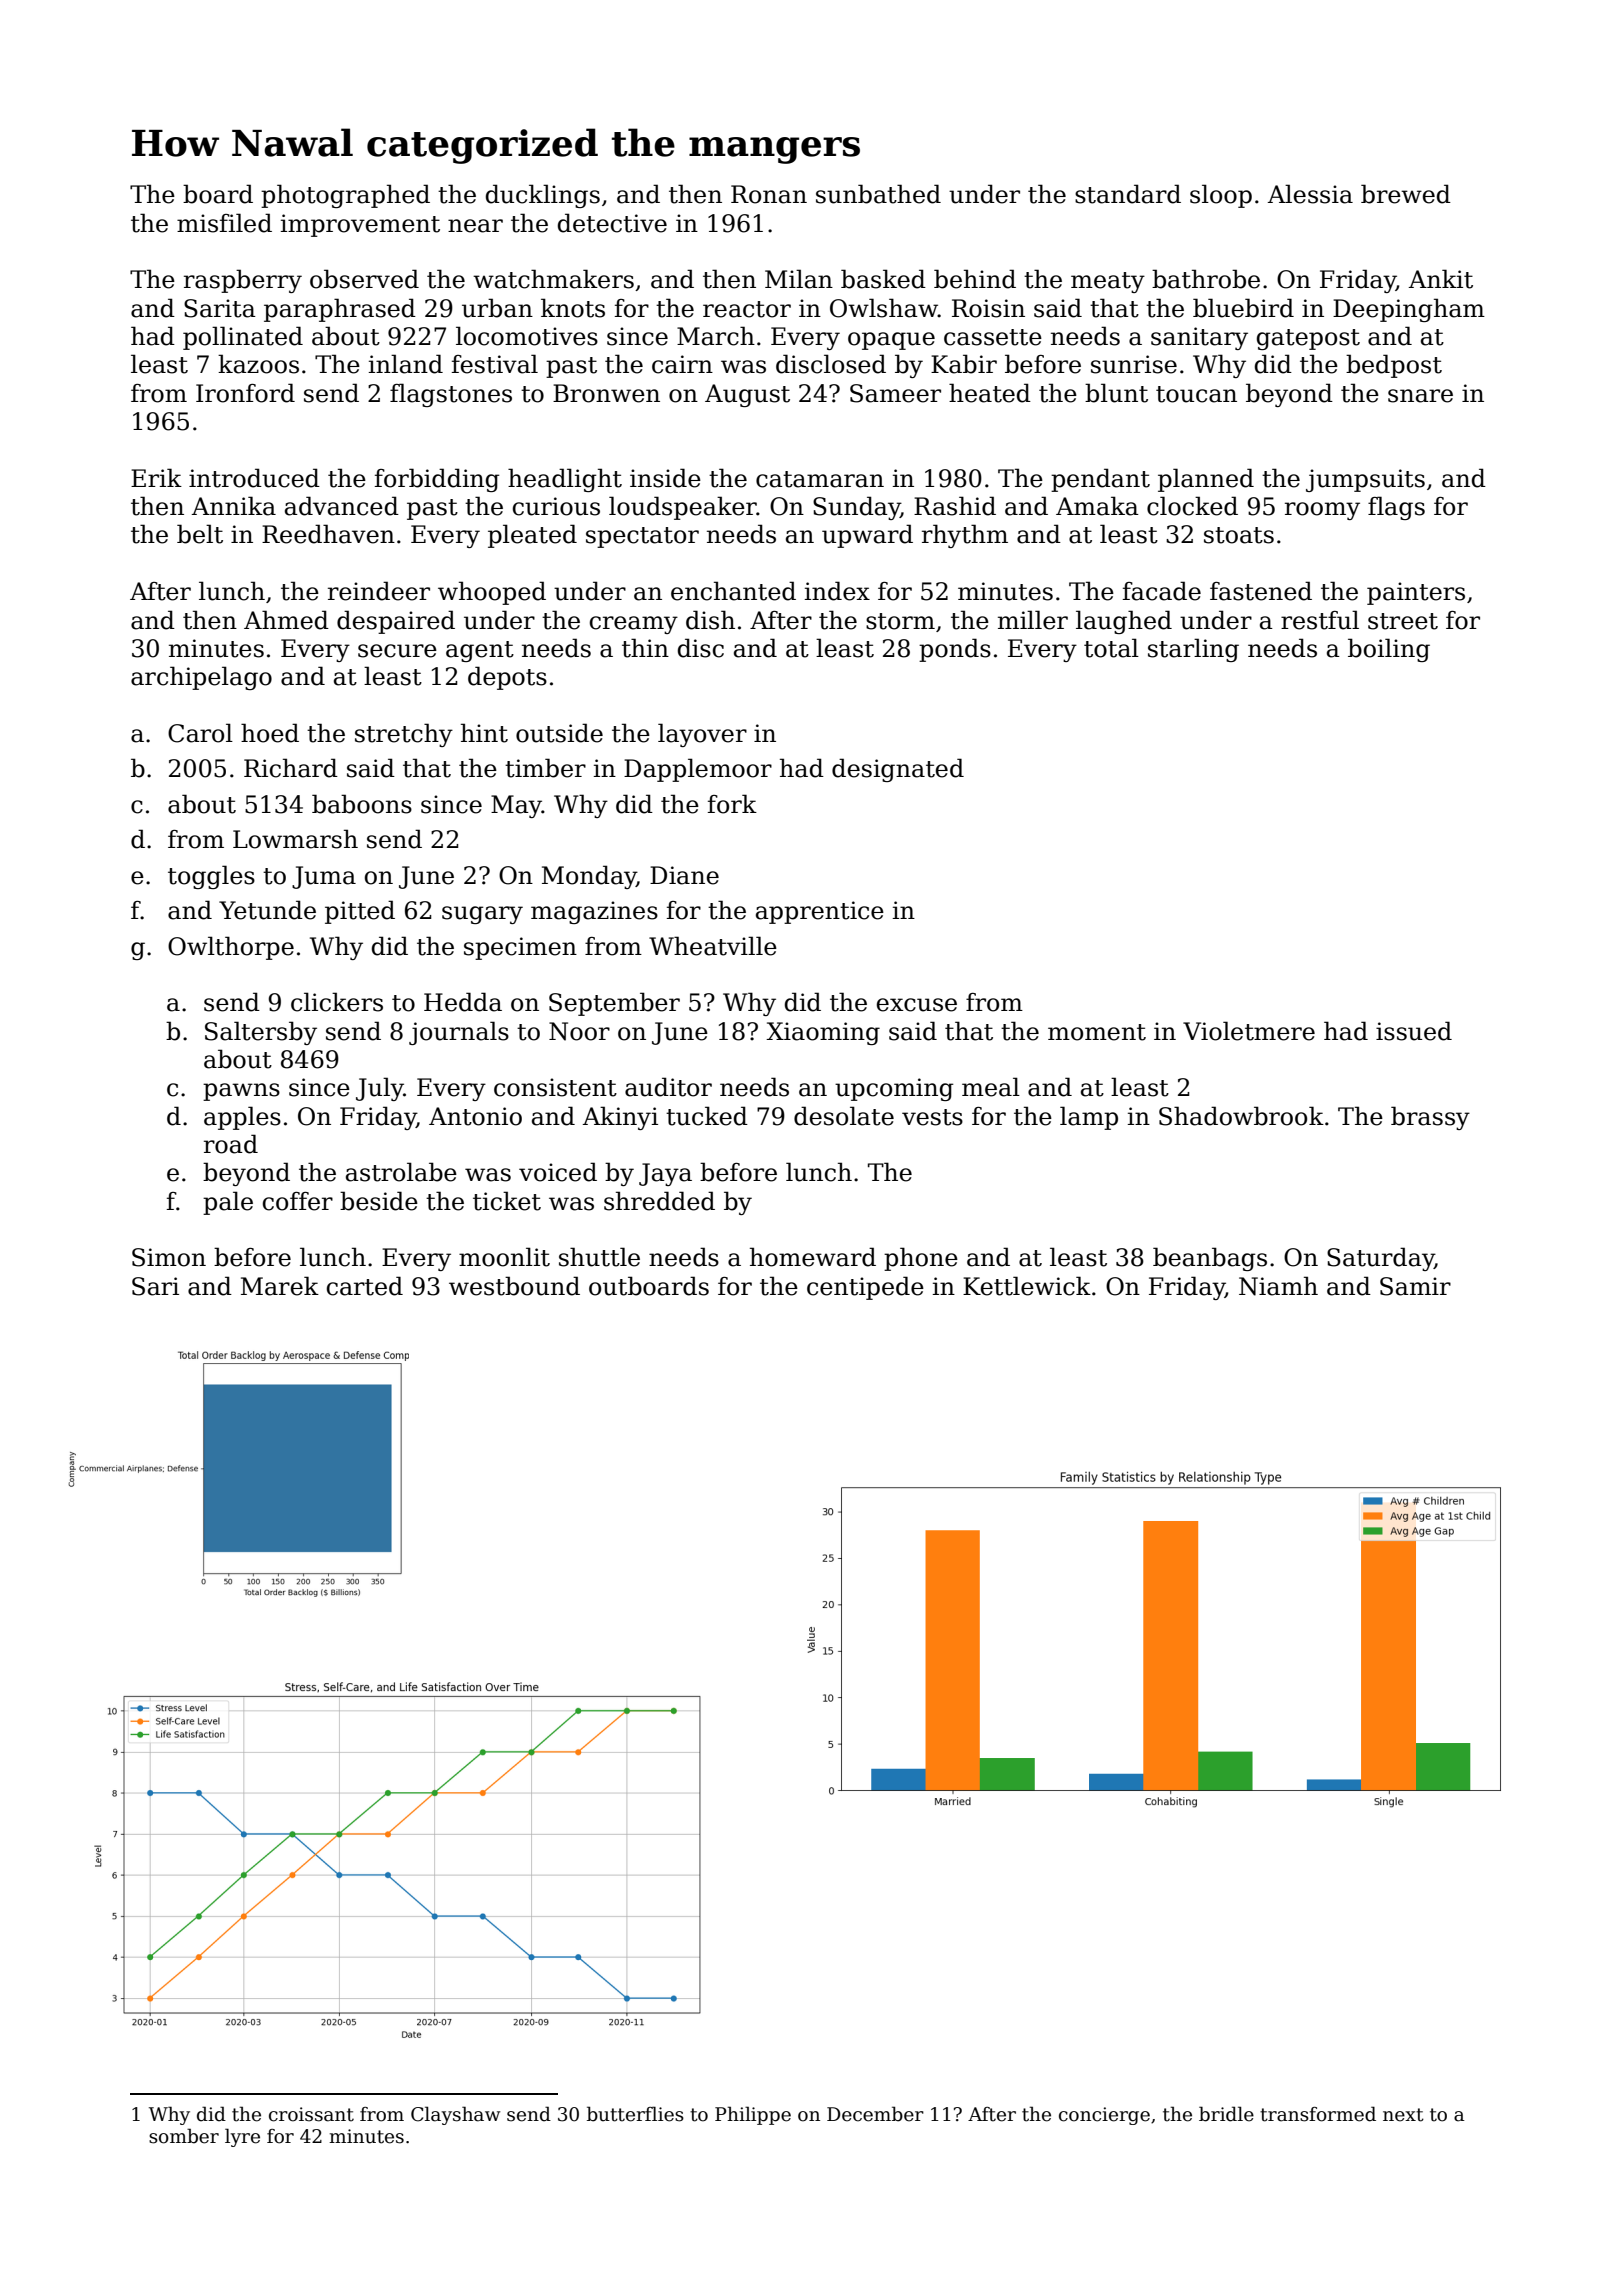 The image size is (1620, 2292). What do you see at coordinates (665, 1174) in the screenshot?
I see `Jaya` at bounding box center [665, 1174].
